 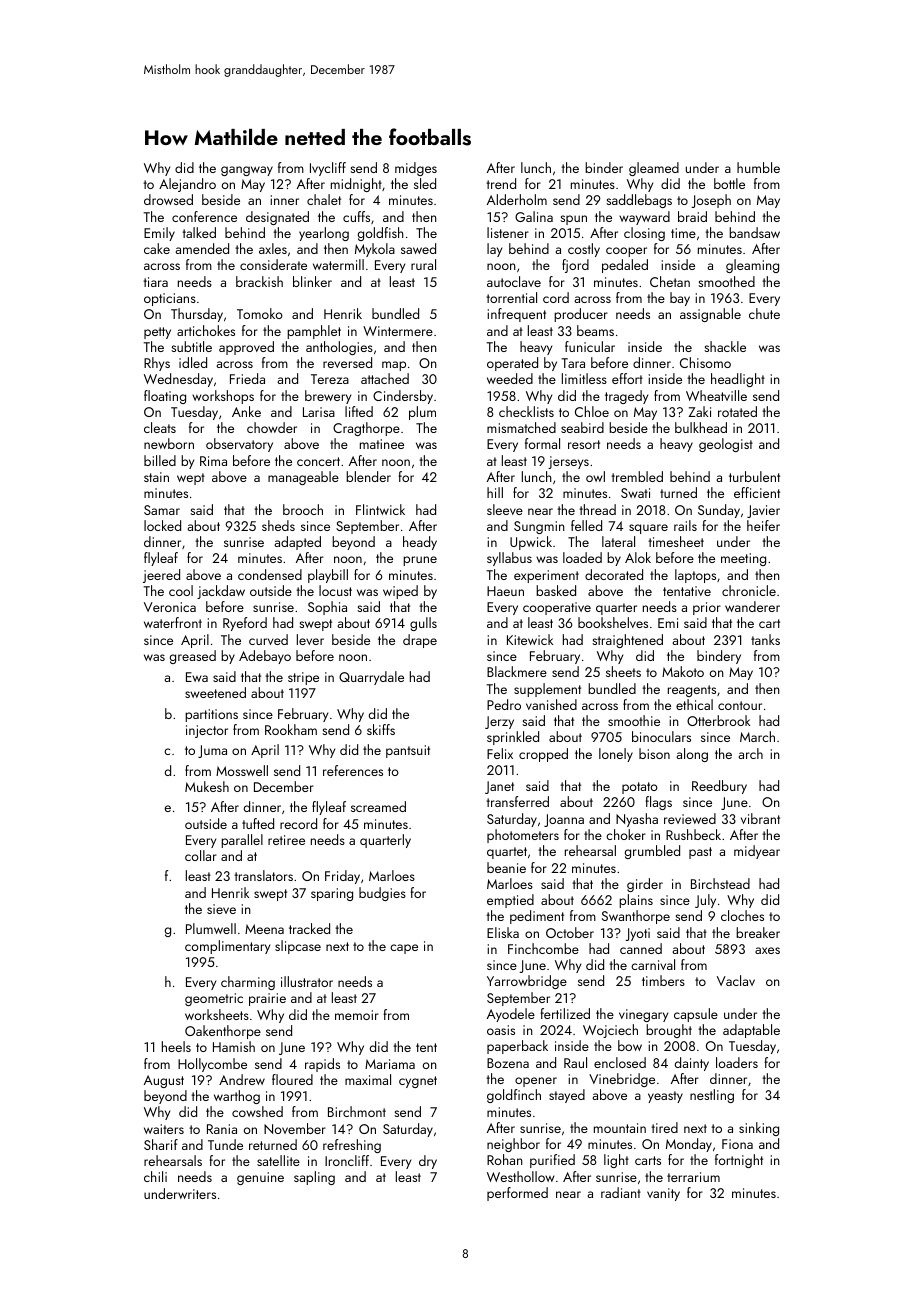 I want to click on Kitewick, so click(x=530, y=639).
